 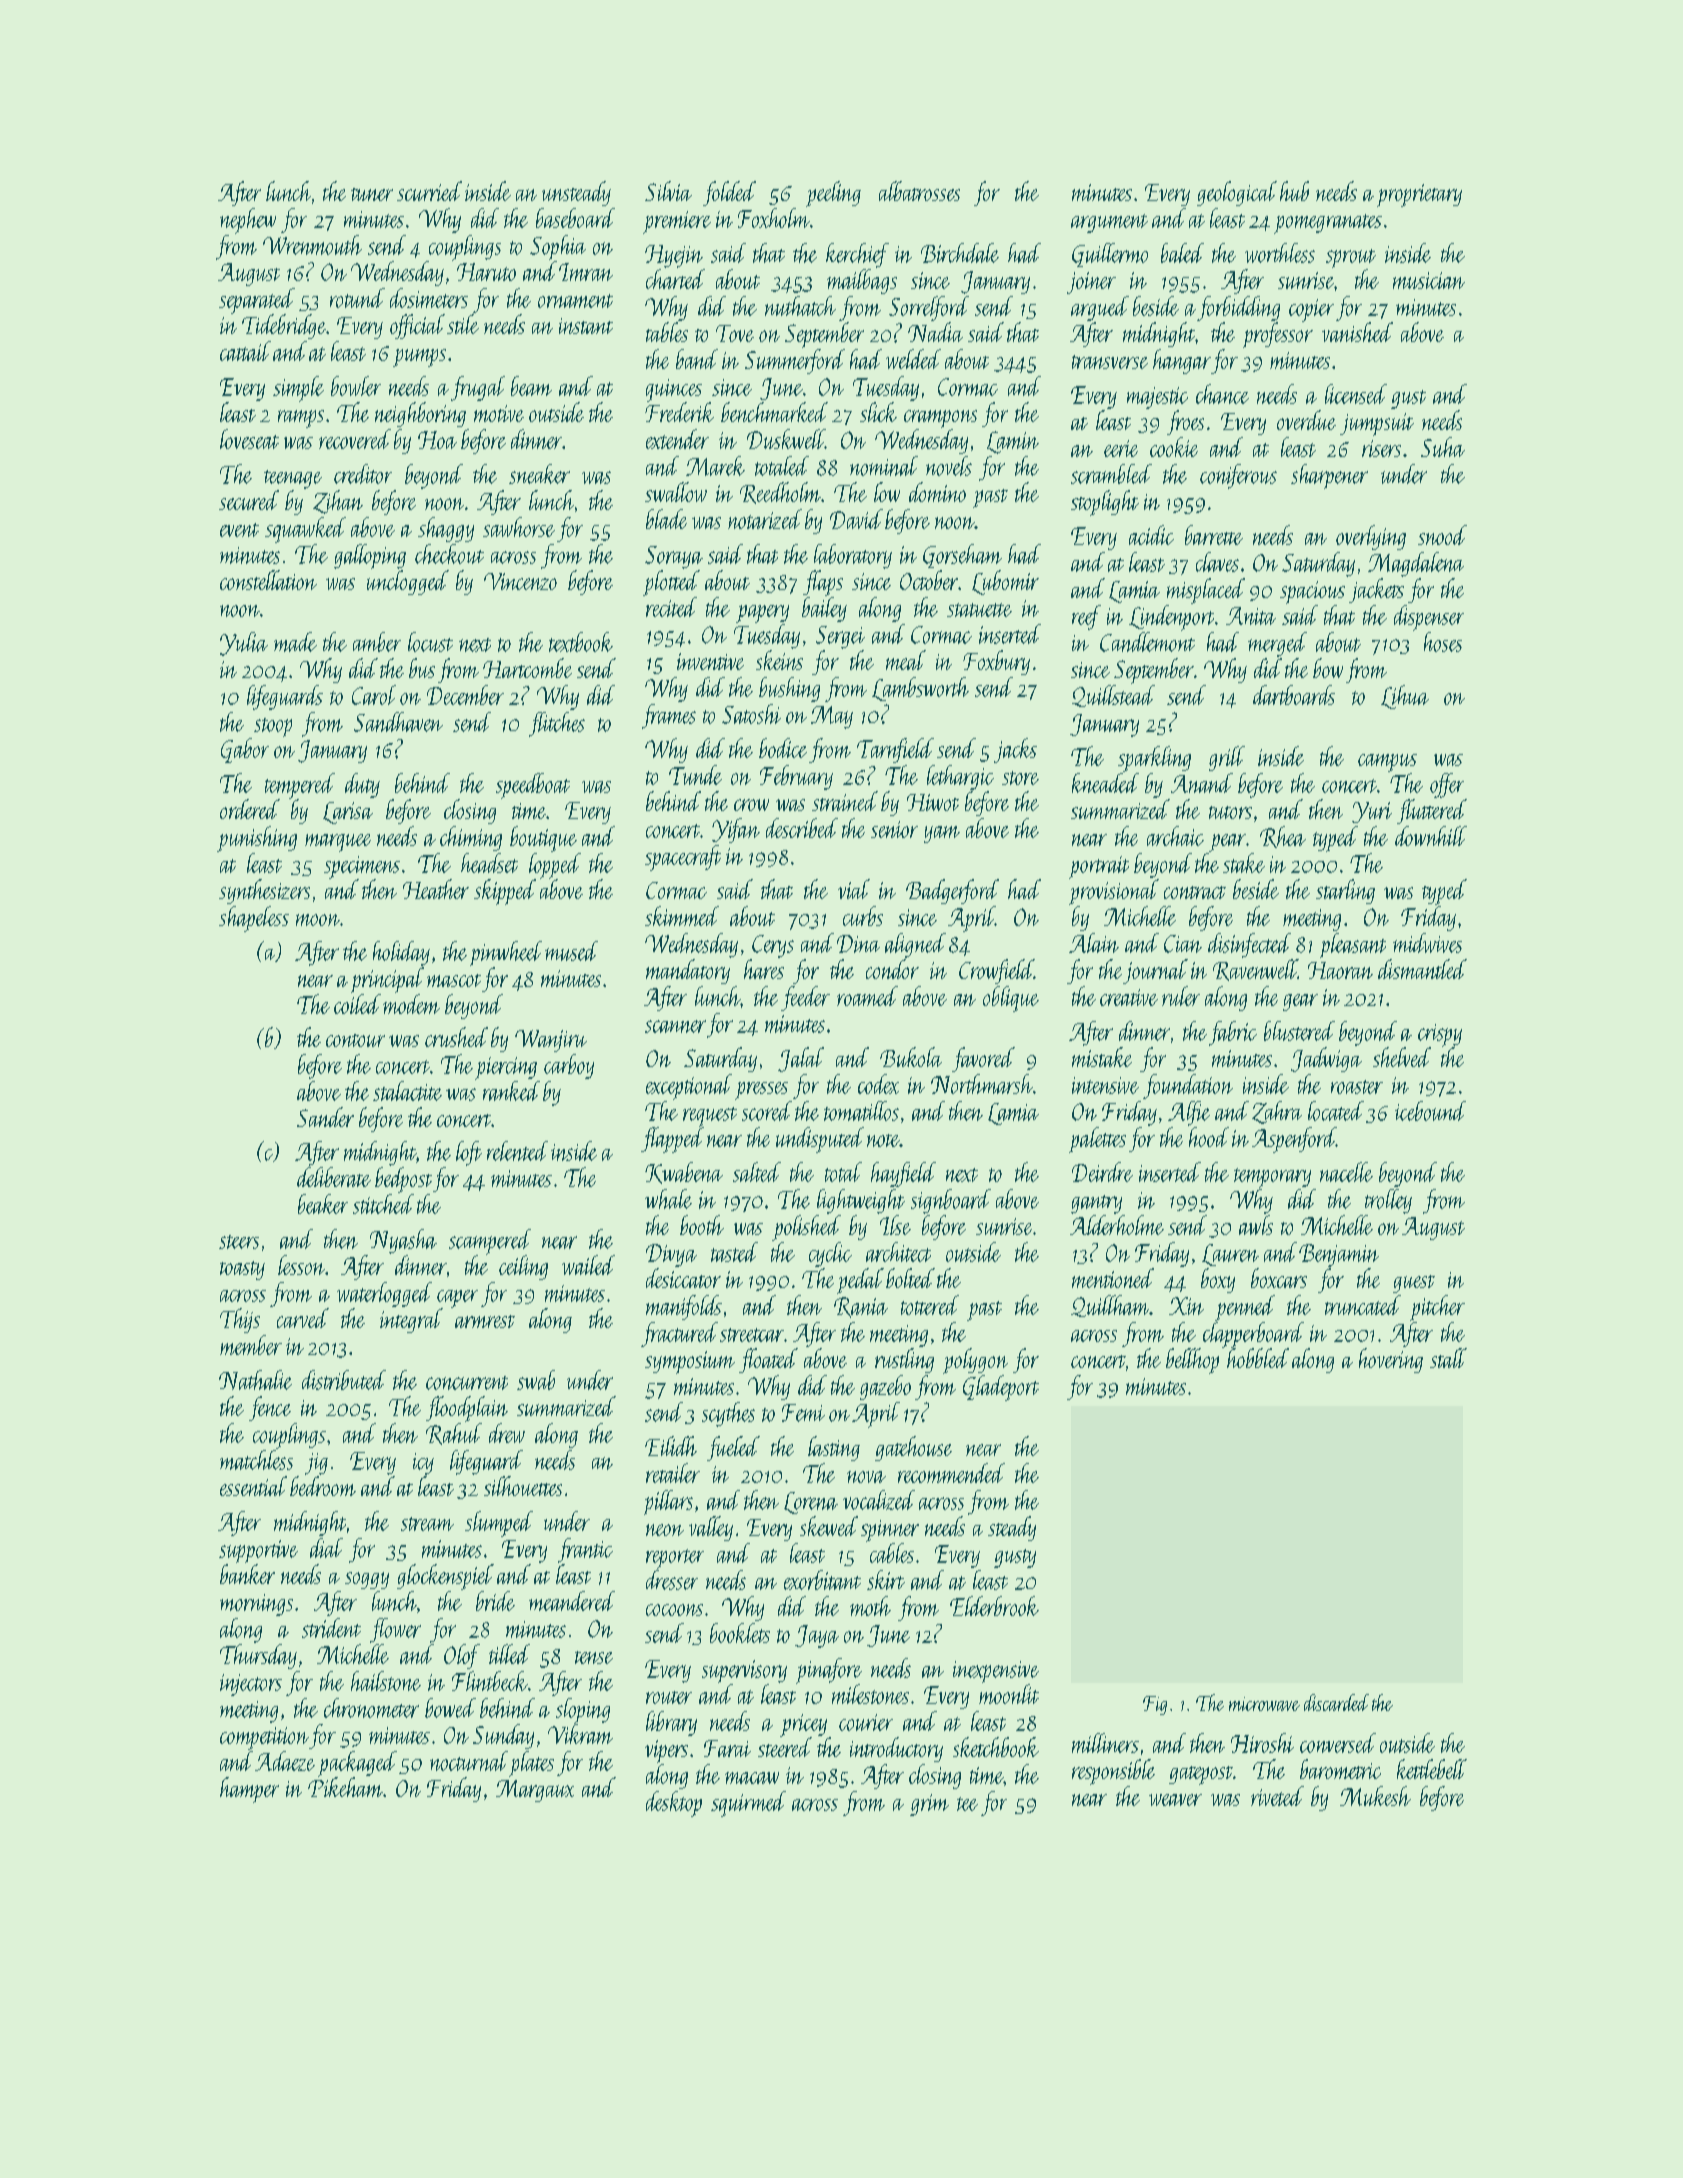 I want to click on Sander, so click(x=325, y=1117).
